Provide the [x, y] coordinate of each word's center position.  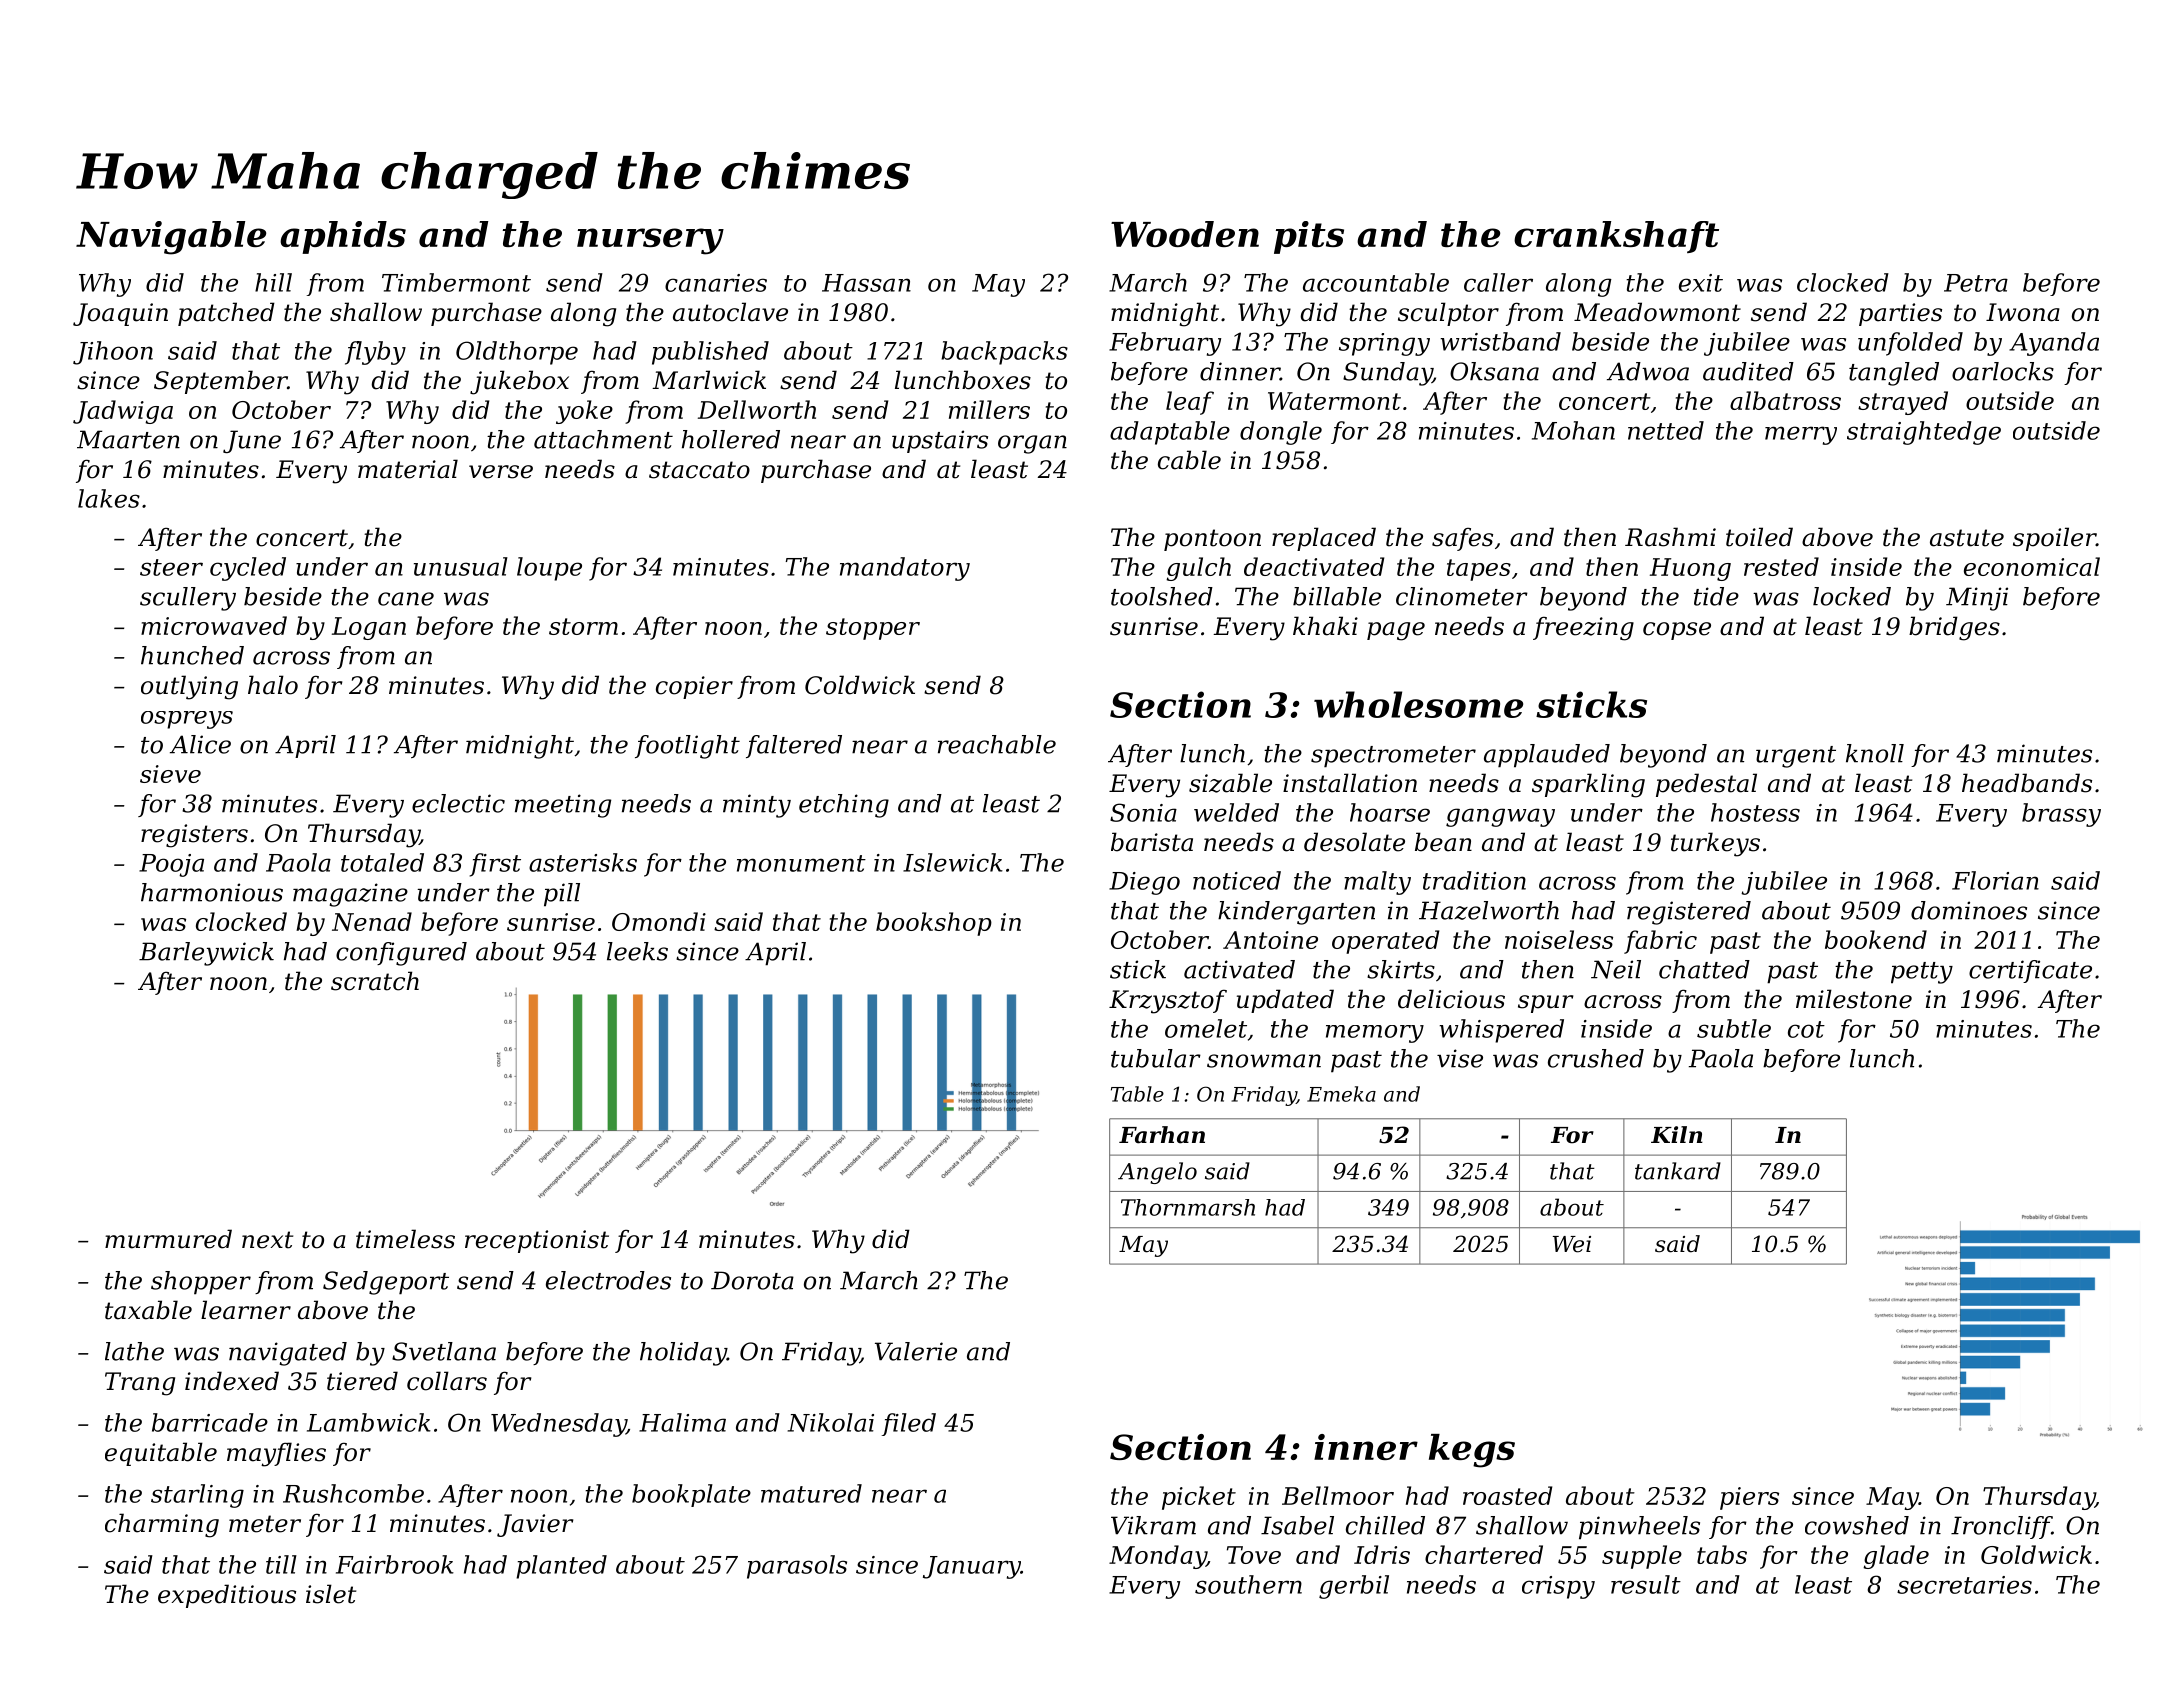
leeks [637, 951]
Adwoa [1648, 371]
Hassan [866, 283]
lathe [134, 1351]
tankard [1678, 1171]
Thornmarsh [1188, 1207]
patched [226, 314]
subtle [1734, 1028]
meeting [563, 806]
